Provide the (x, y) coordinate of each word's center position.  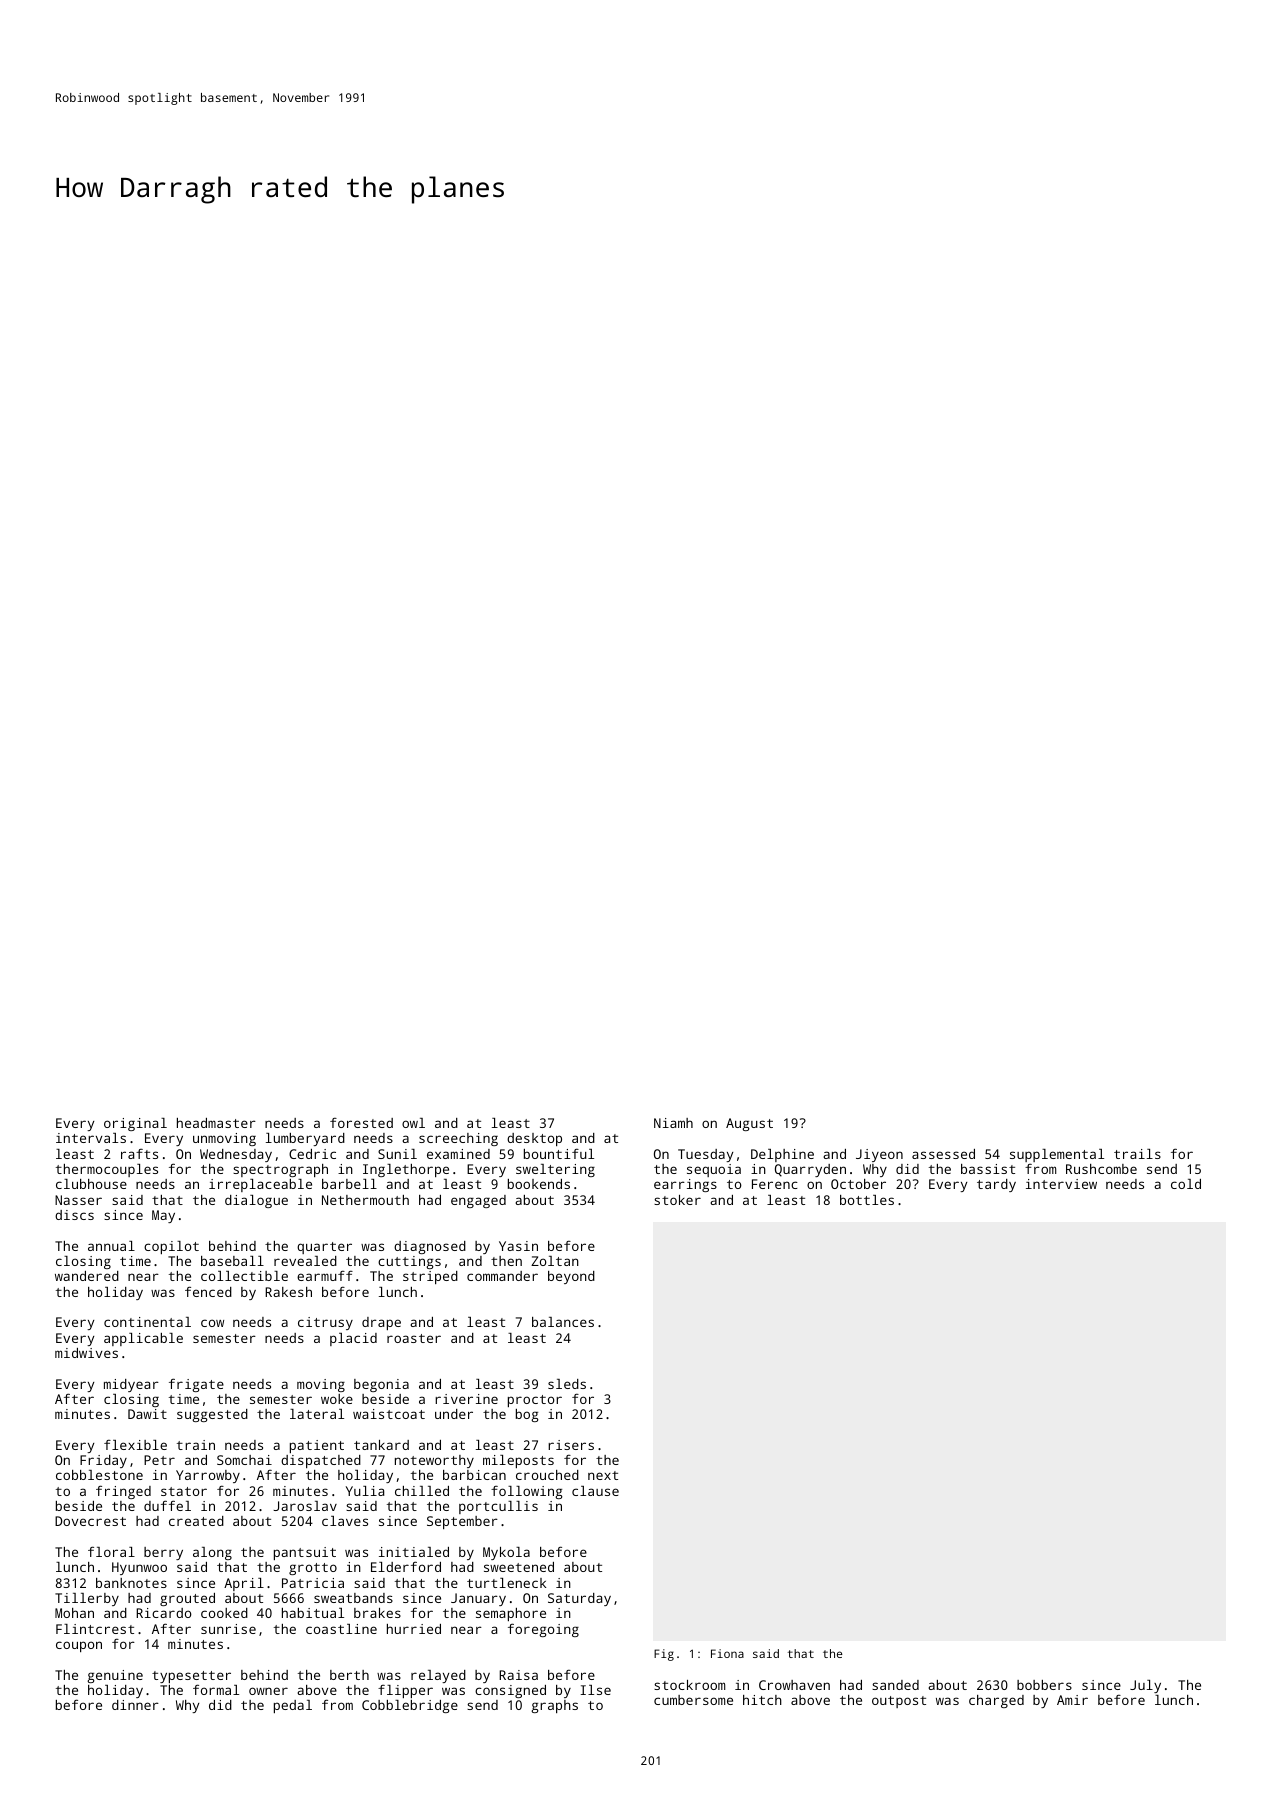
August (749, 1124)
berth (349, 1675)
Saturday (579, 1599)
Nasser (78, 1200)
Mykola (506, 1553)
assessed (943, 1154)
